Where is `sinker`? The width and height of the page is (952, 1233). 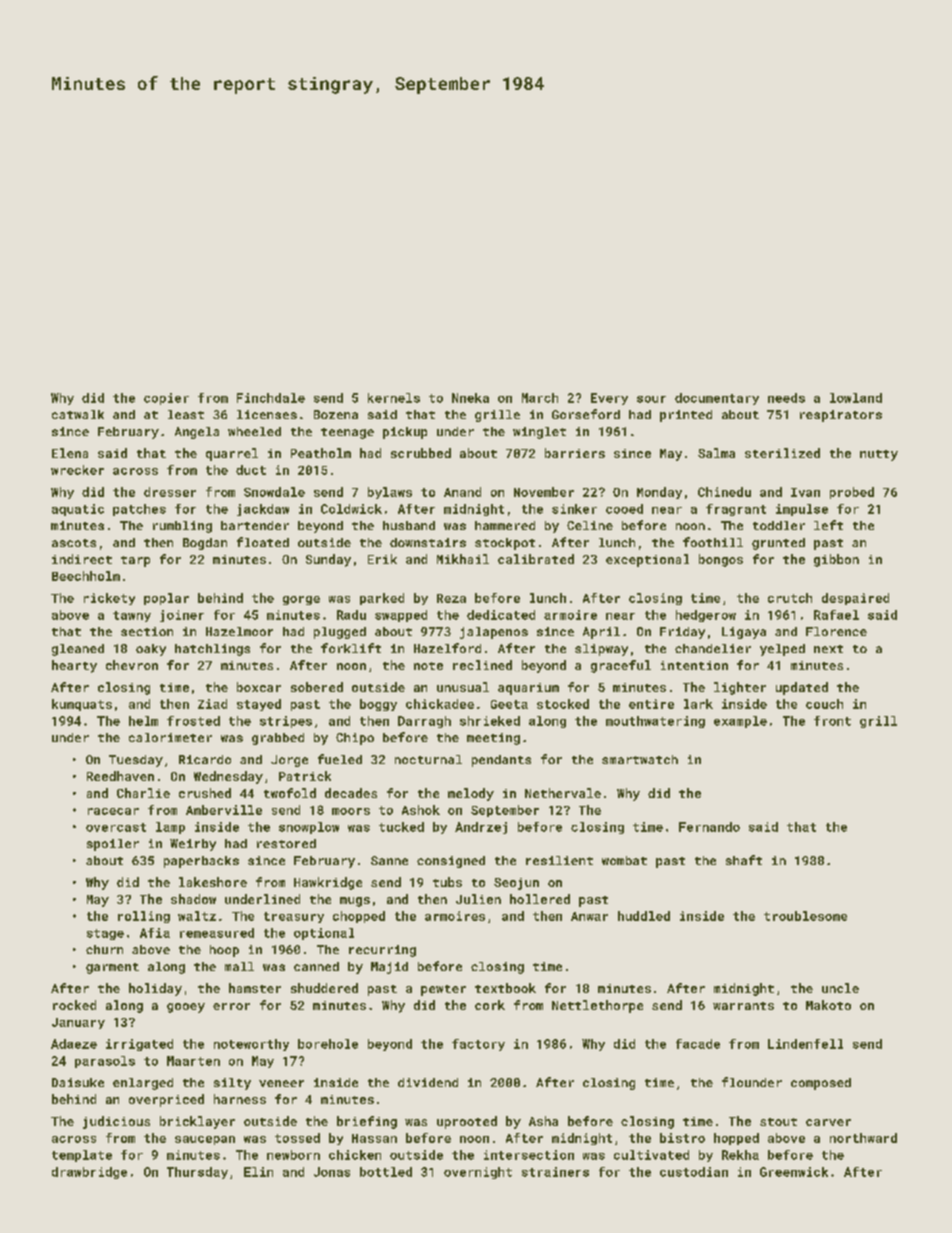
sinker is located at coordinates (574, 509).
